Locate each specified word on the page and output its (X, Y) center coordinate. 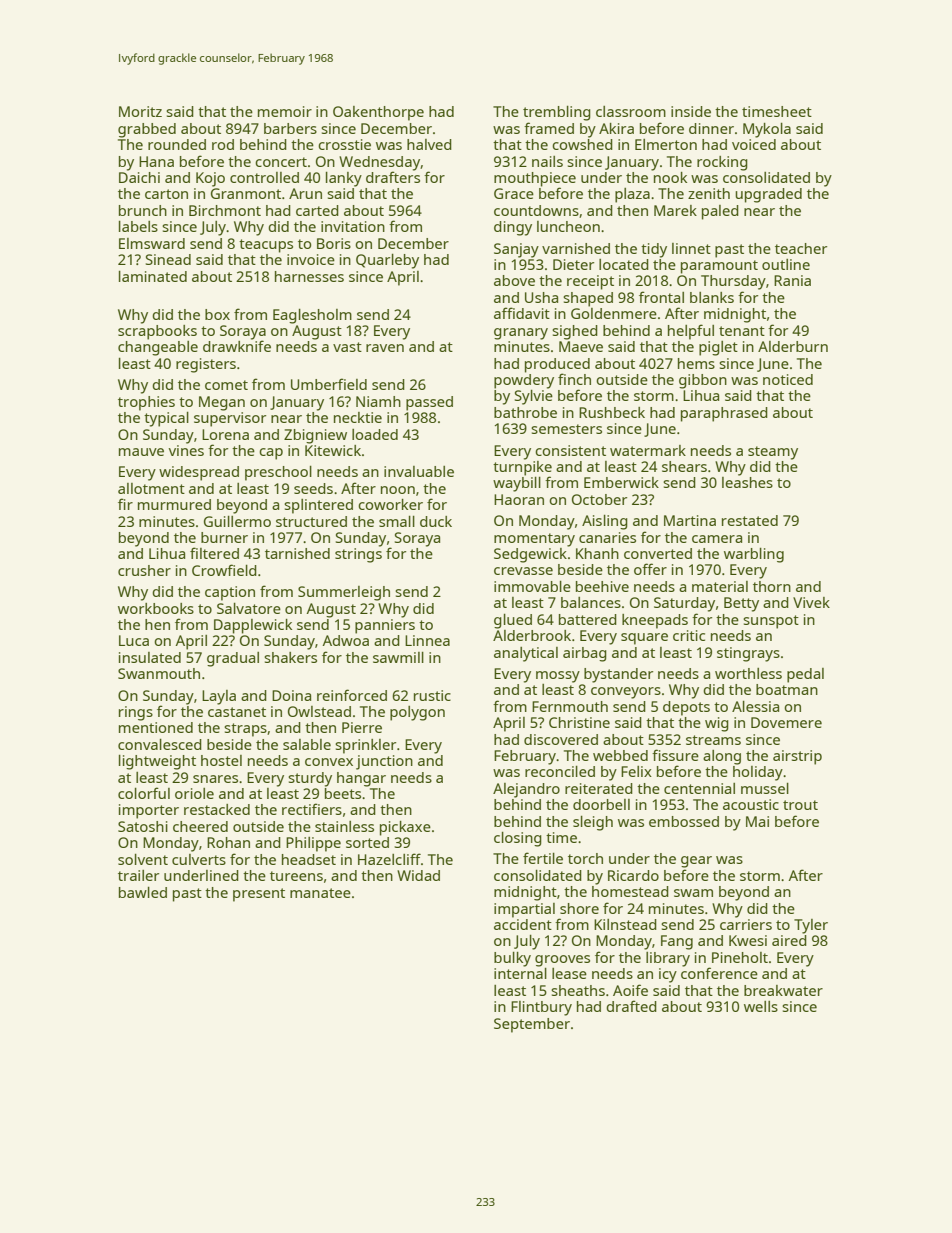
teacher (801, 248)
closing (518, 839)
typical (166, 419)
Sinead (168, 259)
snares (215, 779)
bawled (143, 892)
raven (385, 348)
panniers (385, 626)
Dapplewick (253, 626)
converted (658, 553)
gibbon (703, 381)
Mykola (767, 130)
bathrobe (525, 412)
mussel (765, 788)
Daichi (139, 177)
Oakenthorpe (378, 113)
